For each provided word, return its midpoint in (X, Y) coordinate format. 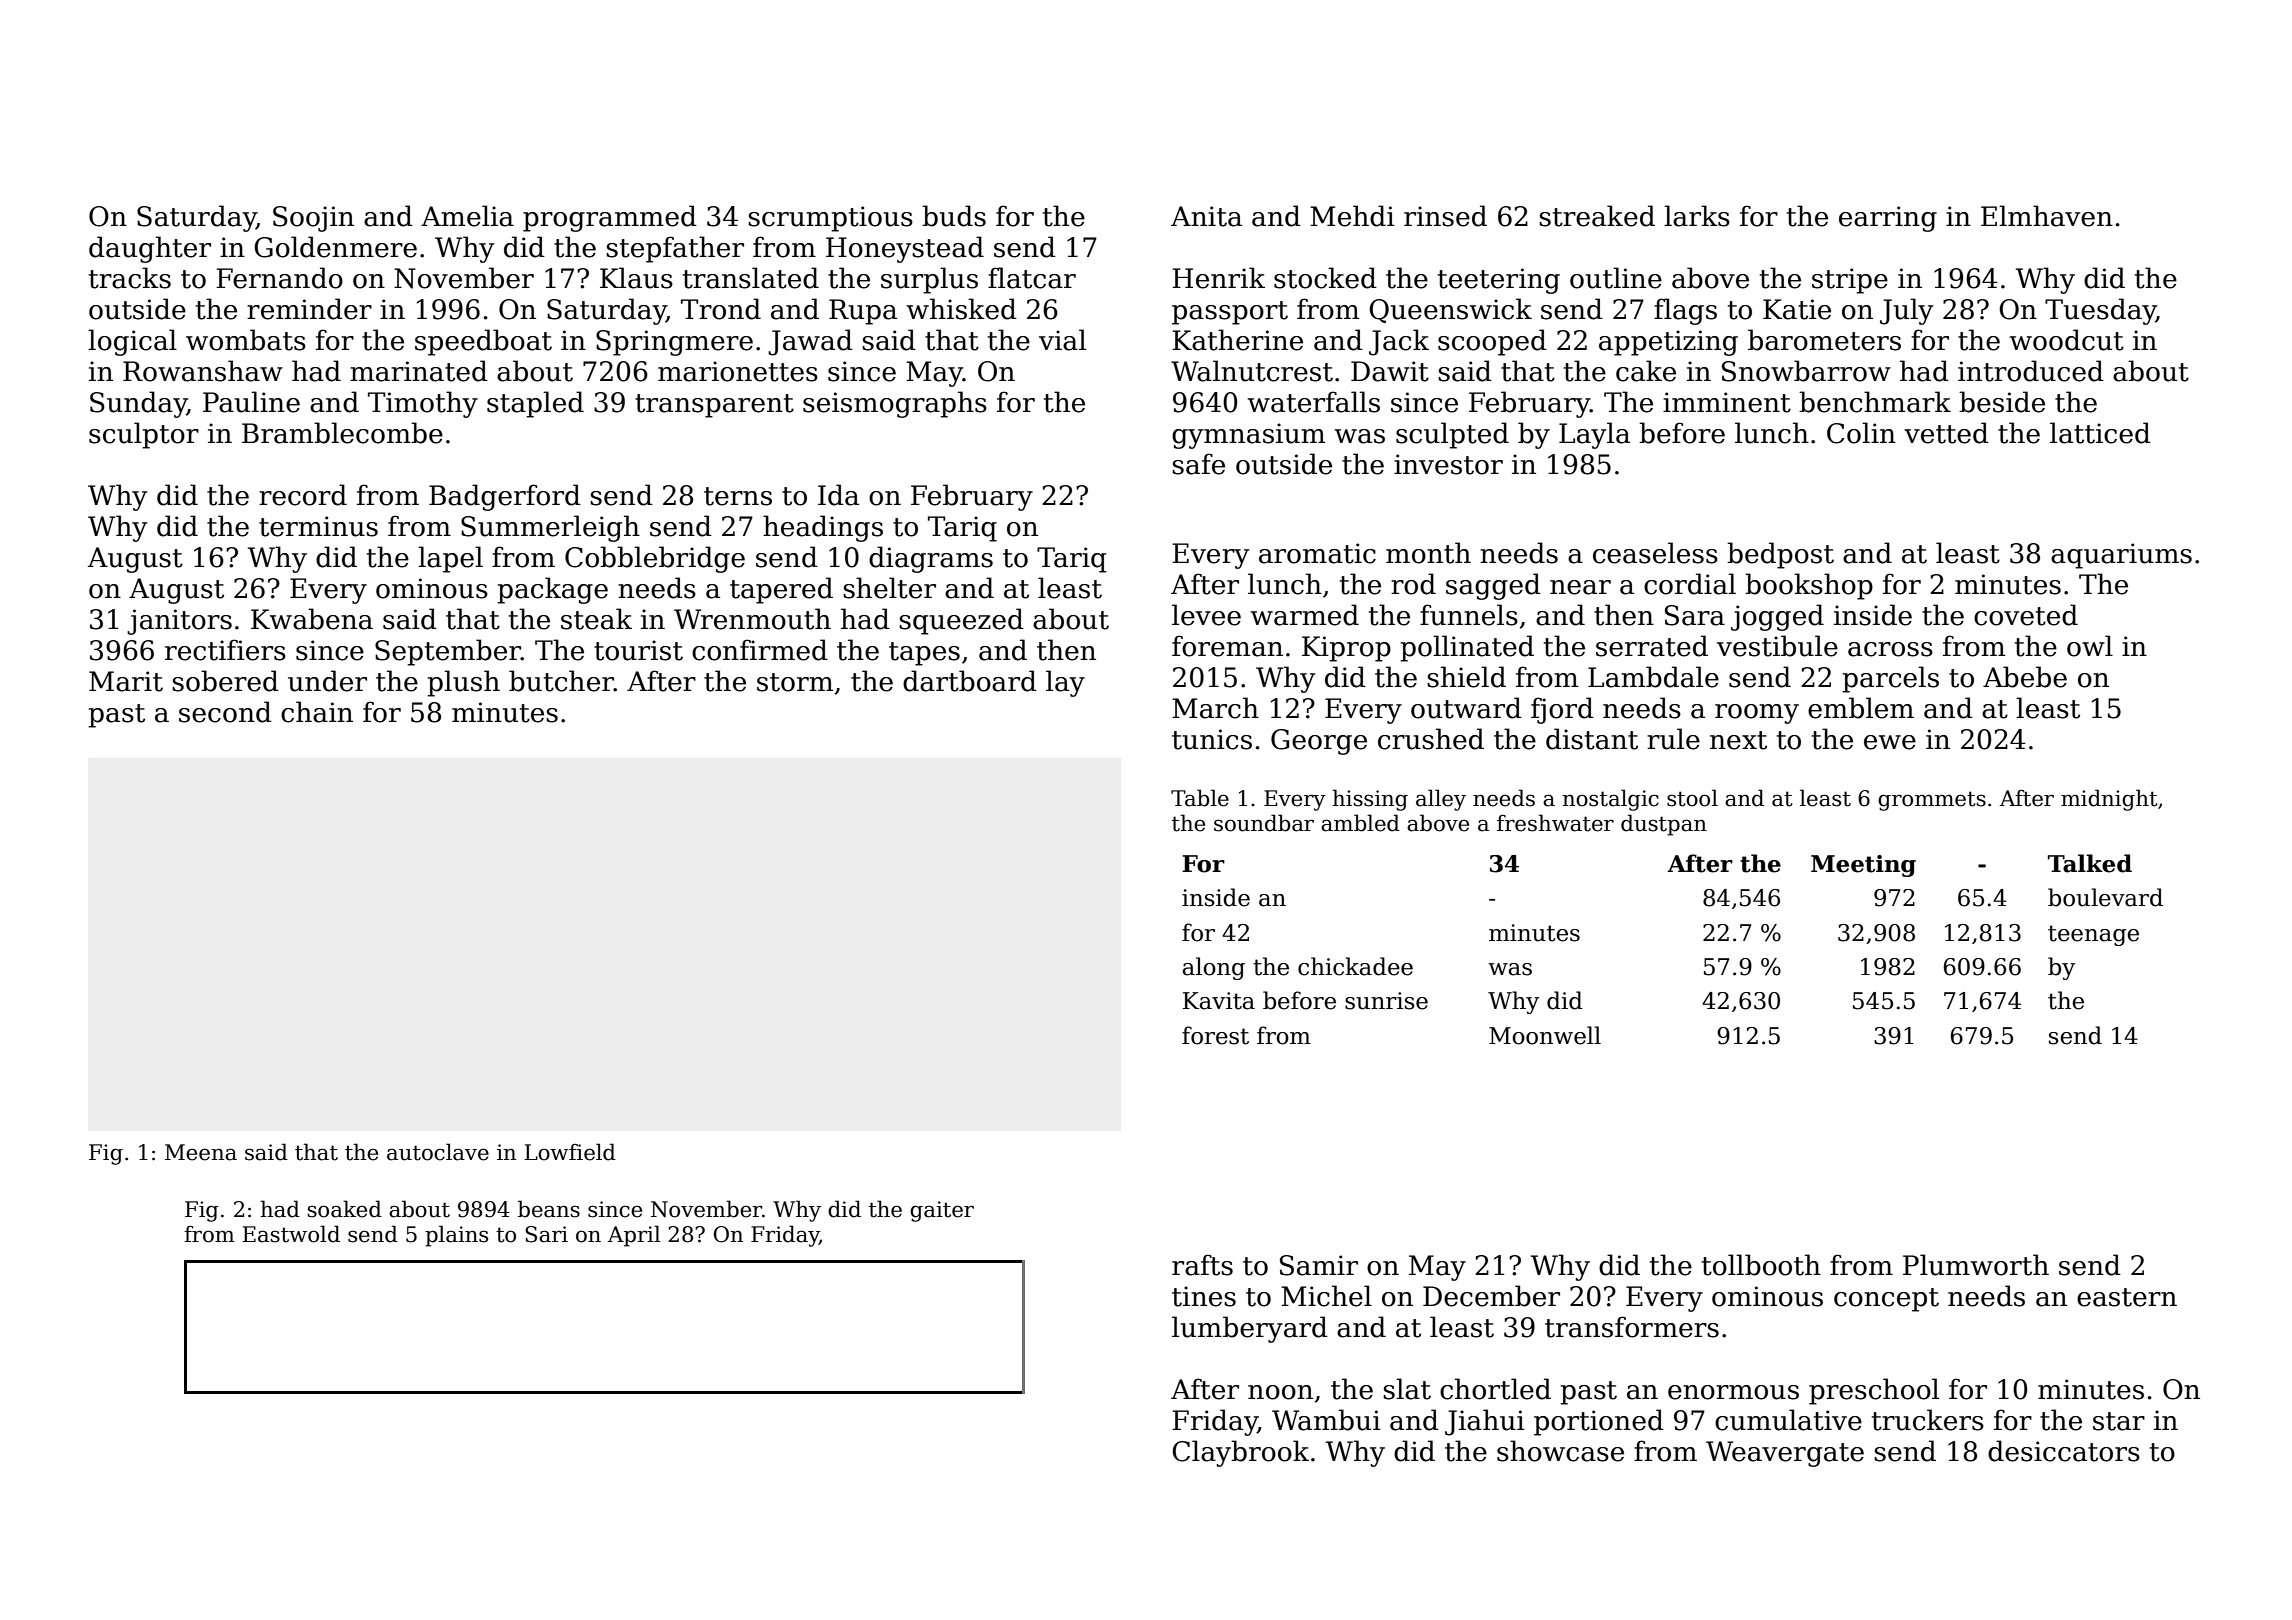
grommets (1932, 801)
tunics (1212, 739)
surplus (929, 280)
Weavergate (1785, 1454)
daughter (150, 249)
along (1213, 968)
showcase (1560, 1451)
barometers (1824, 340)
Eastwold (291, 1234)
